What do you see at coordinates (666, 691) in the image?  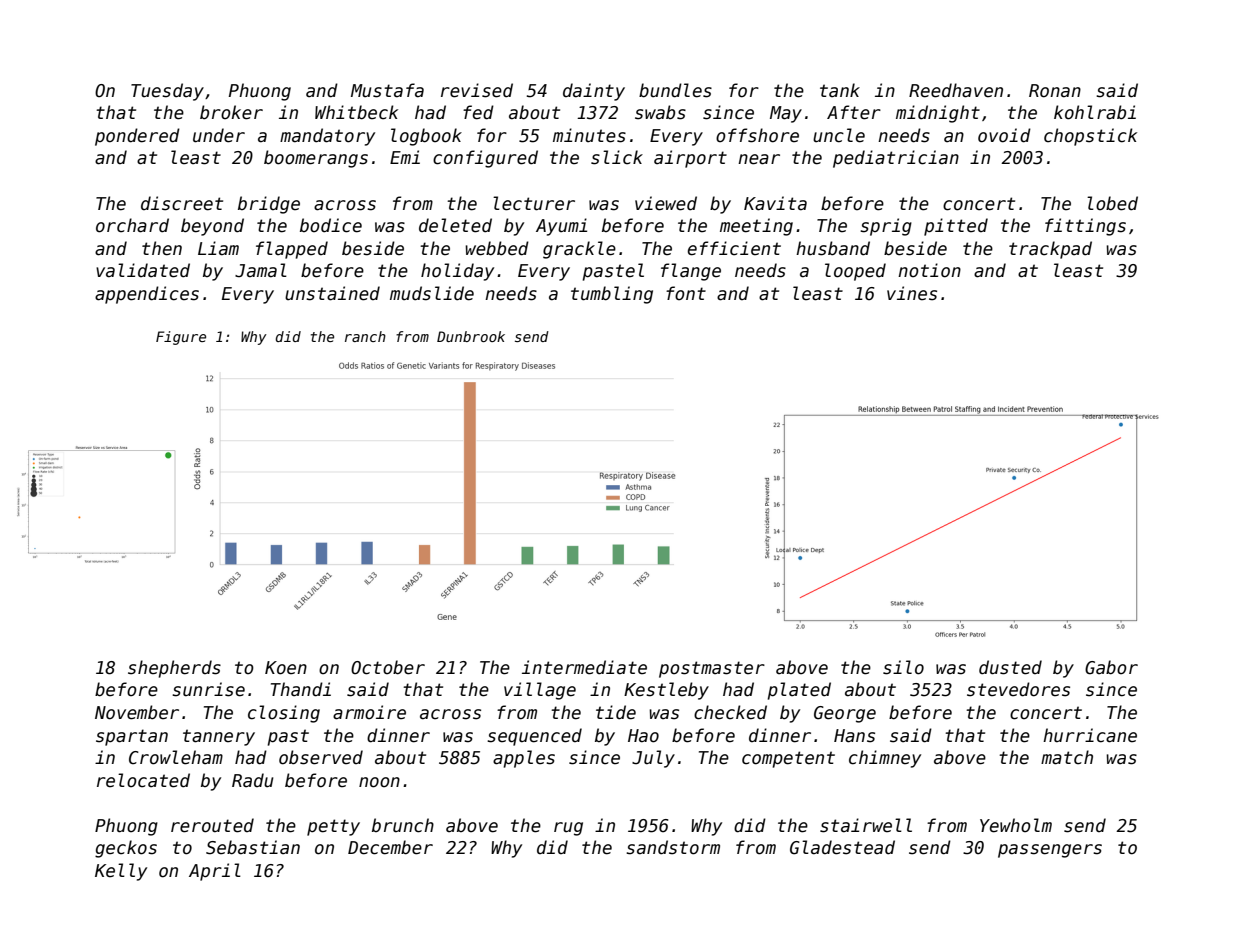 I see `Kestleby` at bounding box center [666, 691].
